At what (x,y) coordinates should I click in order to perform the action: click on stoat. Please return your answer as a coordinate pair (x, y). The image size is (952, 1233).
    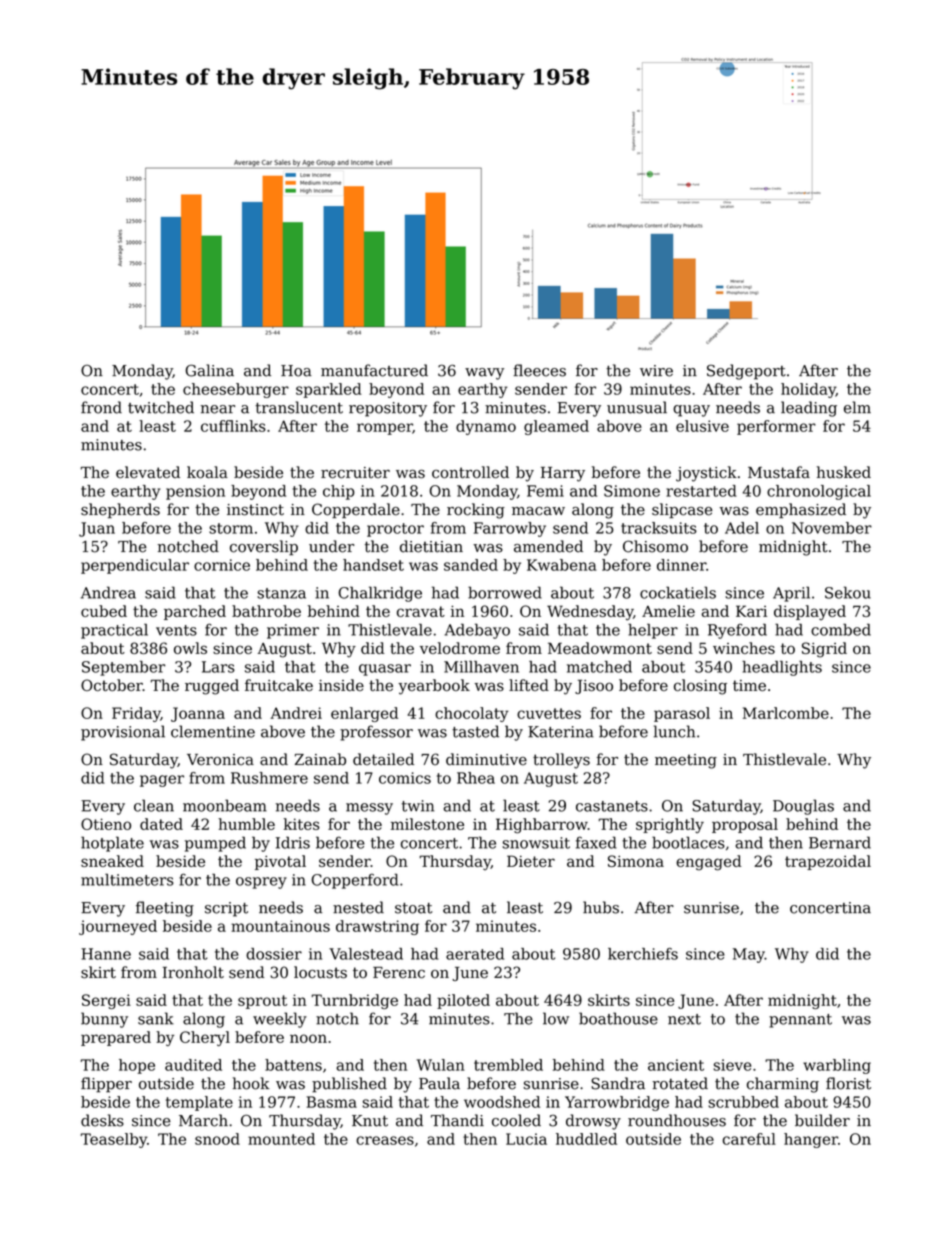
    Looking at the image, I should click on (413, 908).
